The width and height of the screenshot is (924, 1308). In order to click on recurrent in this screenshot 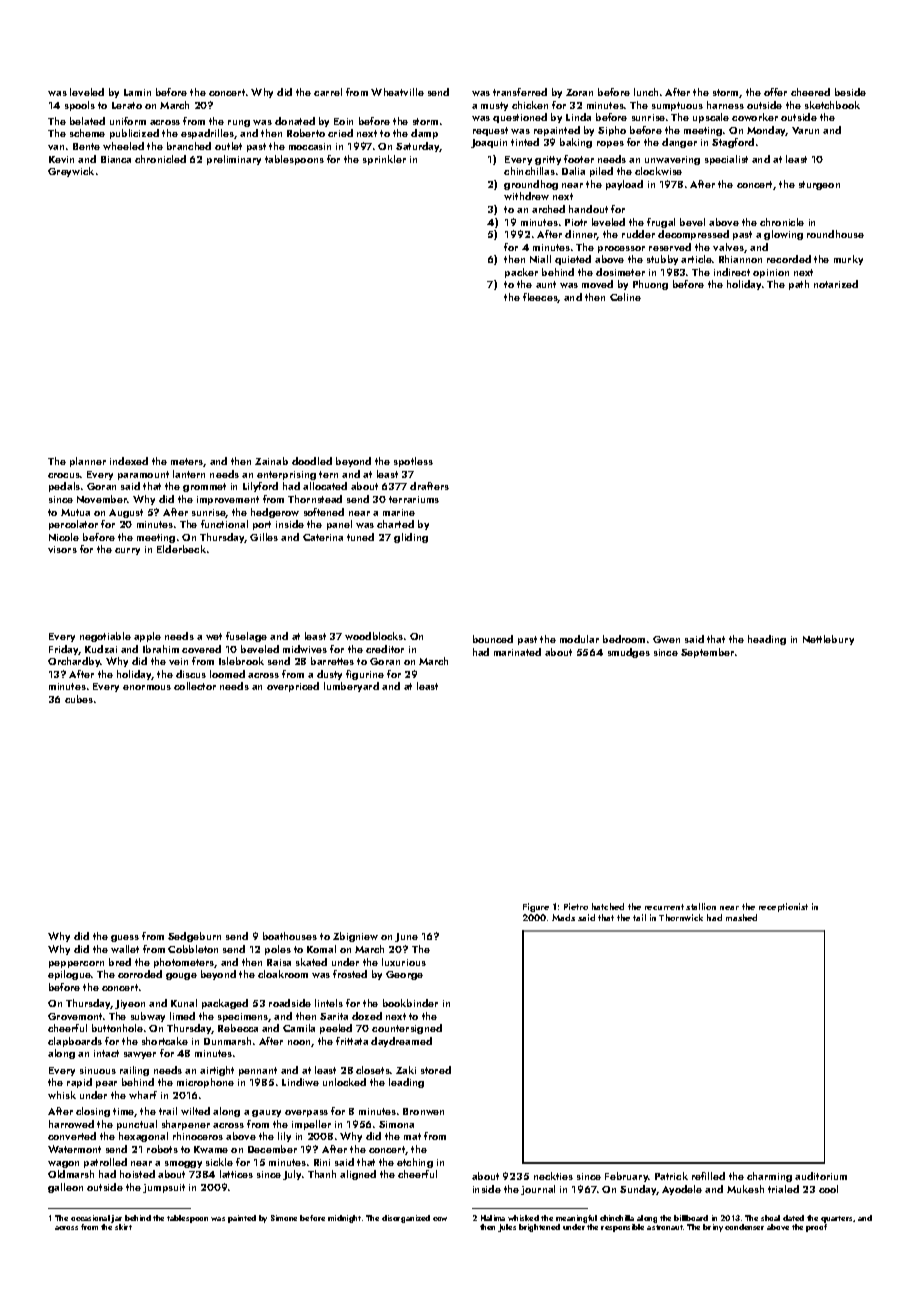, I will do `click(664, 907)`.
